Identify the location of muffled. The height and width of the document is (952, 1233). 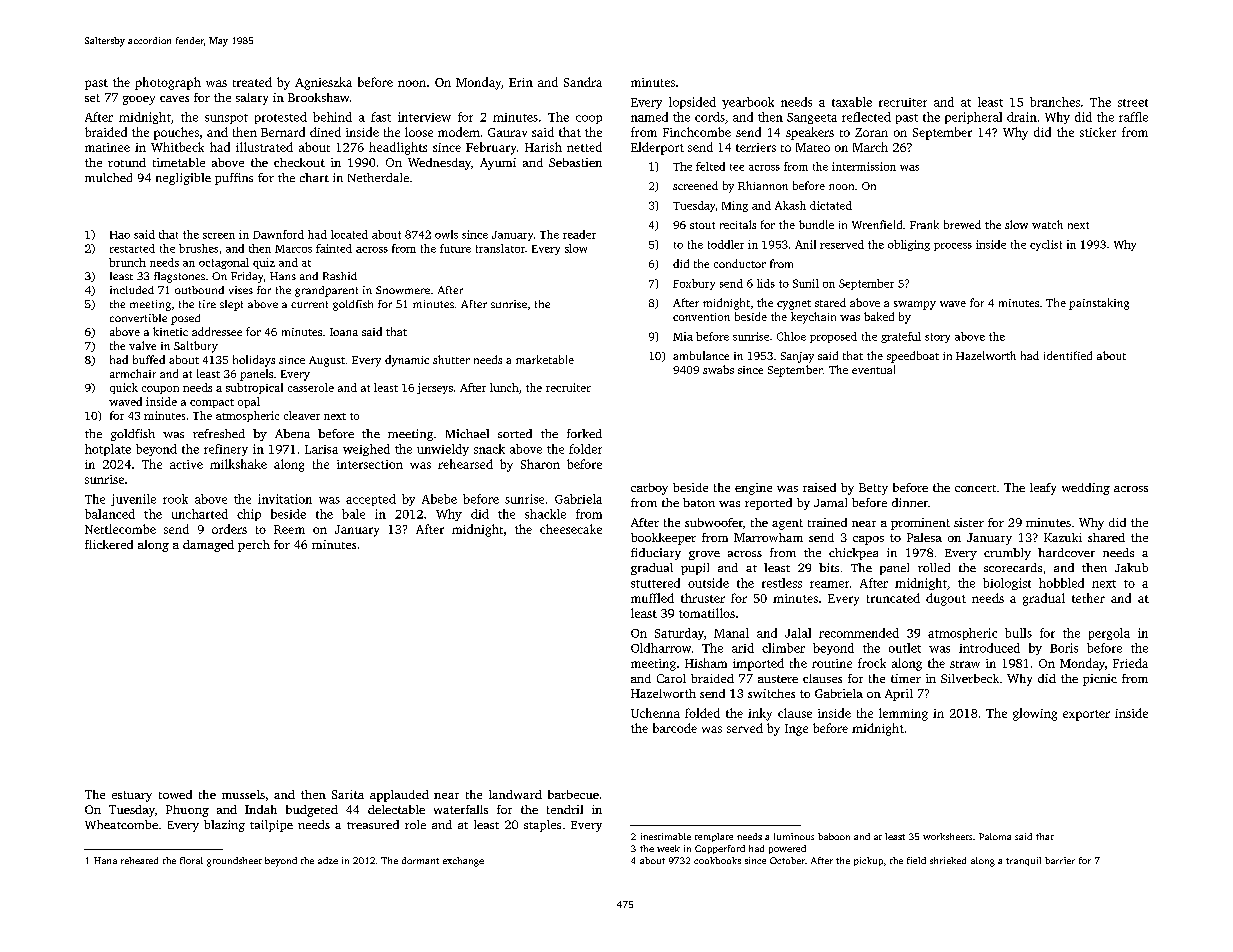
(652, 598).
